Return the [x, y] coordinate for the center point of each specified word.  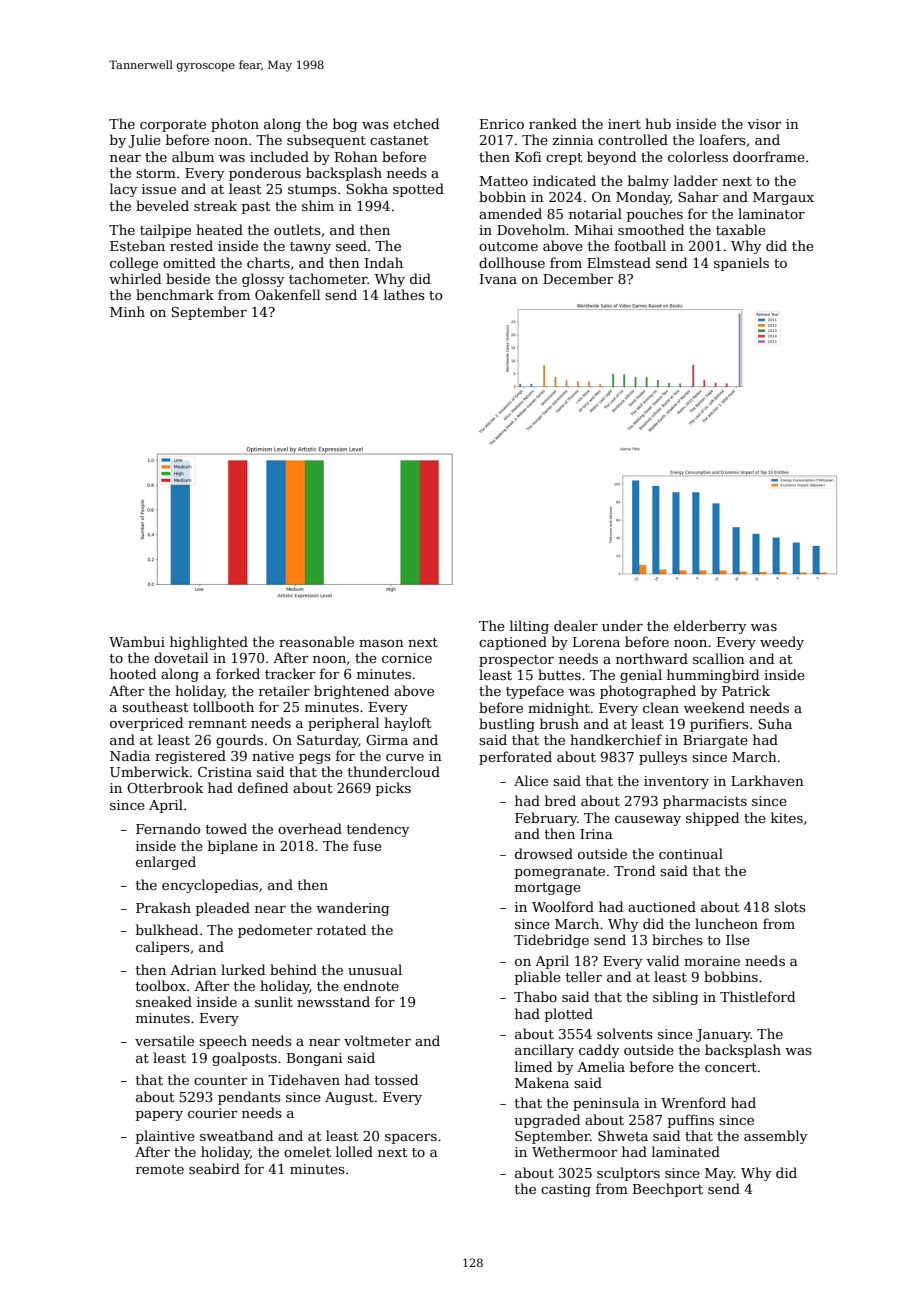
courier [213, 1113]
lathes [404, 294]
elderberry [710, 627]
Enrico [502, 124]
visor [764, 124]
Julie [145, 141]
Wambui [137, 641]
